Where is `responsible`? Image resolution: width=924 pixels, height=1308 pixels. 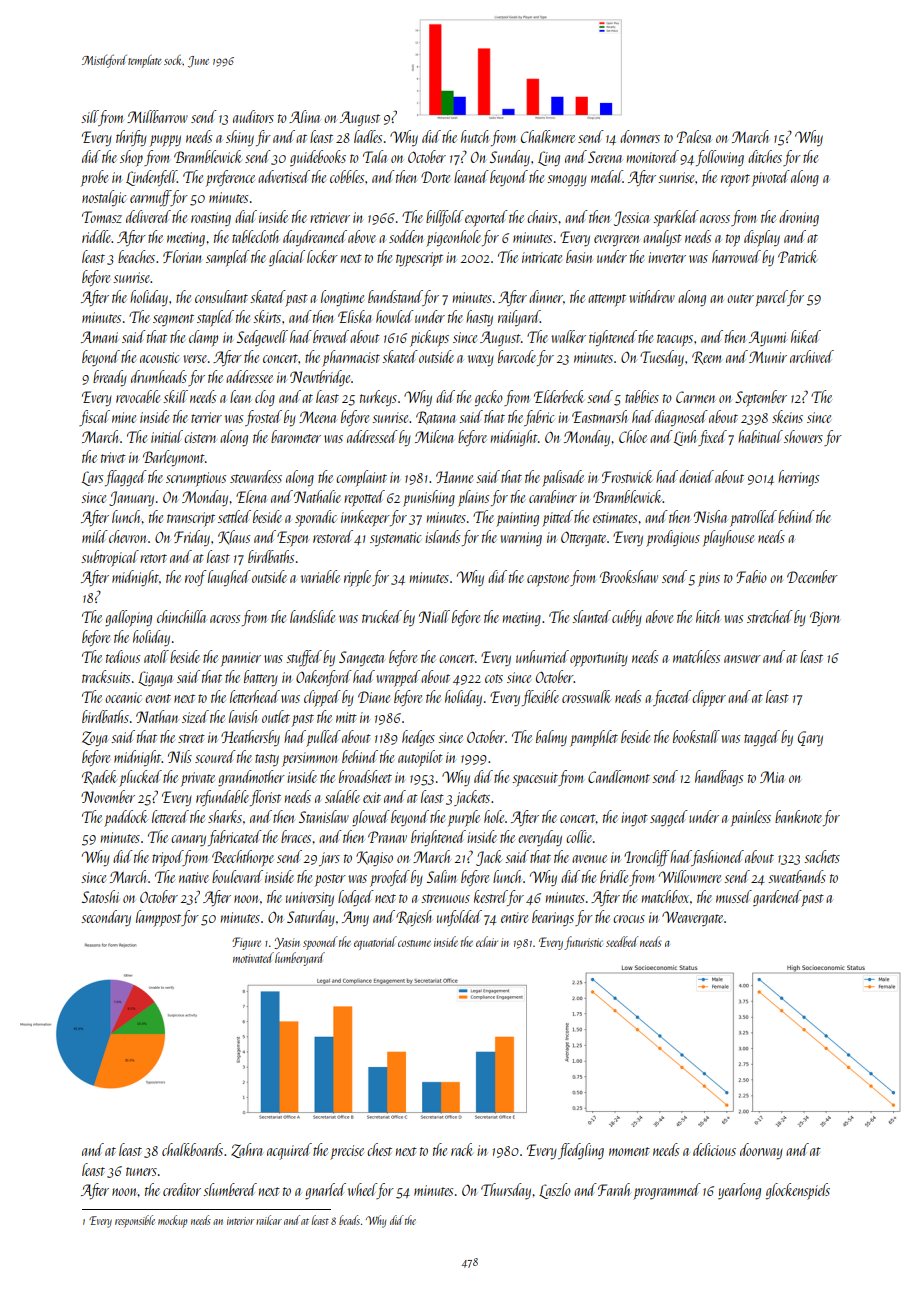 responsible is located at coordinates (135, 1221).
